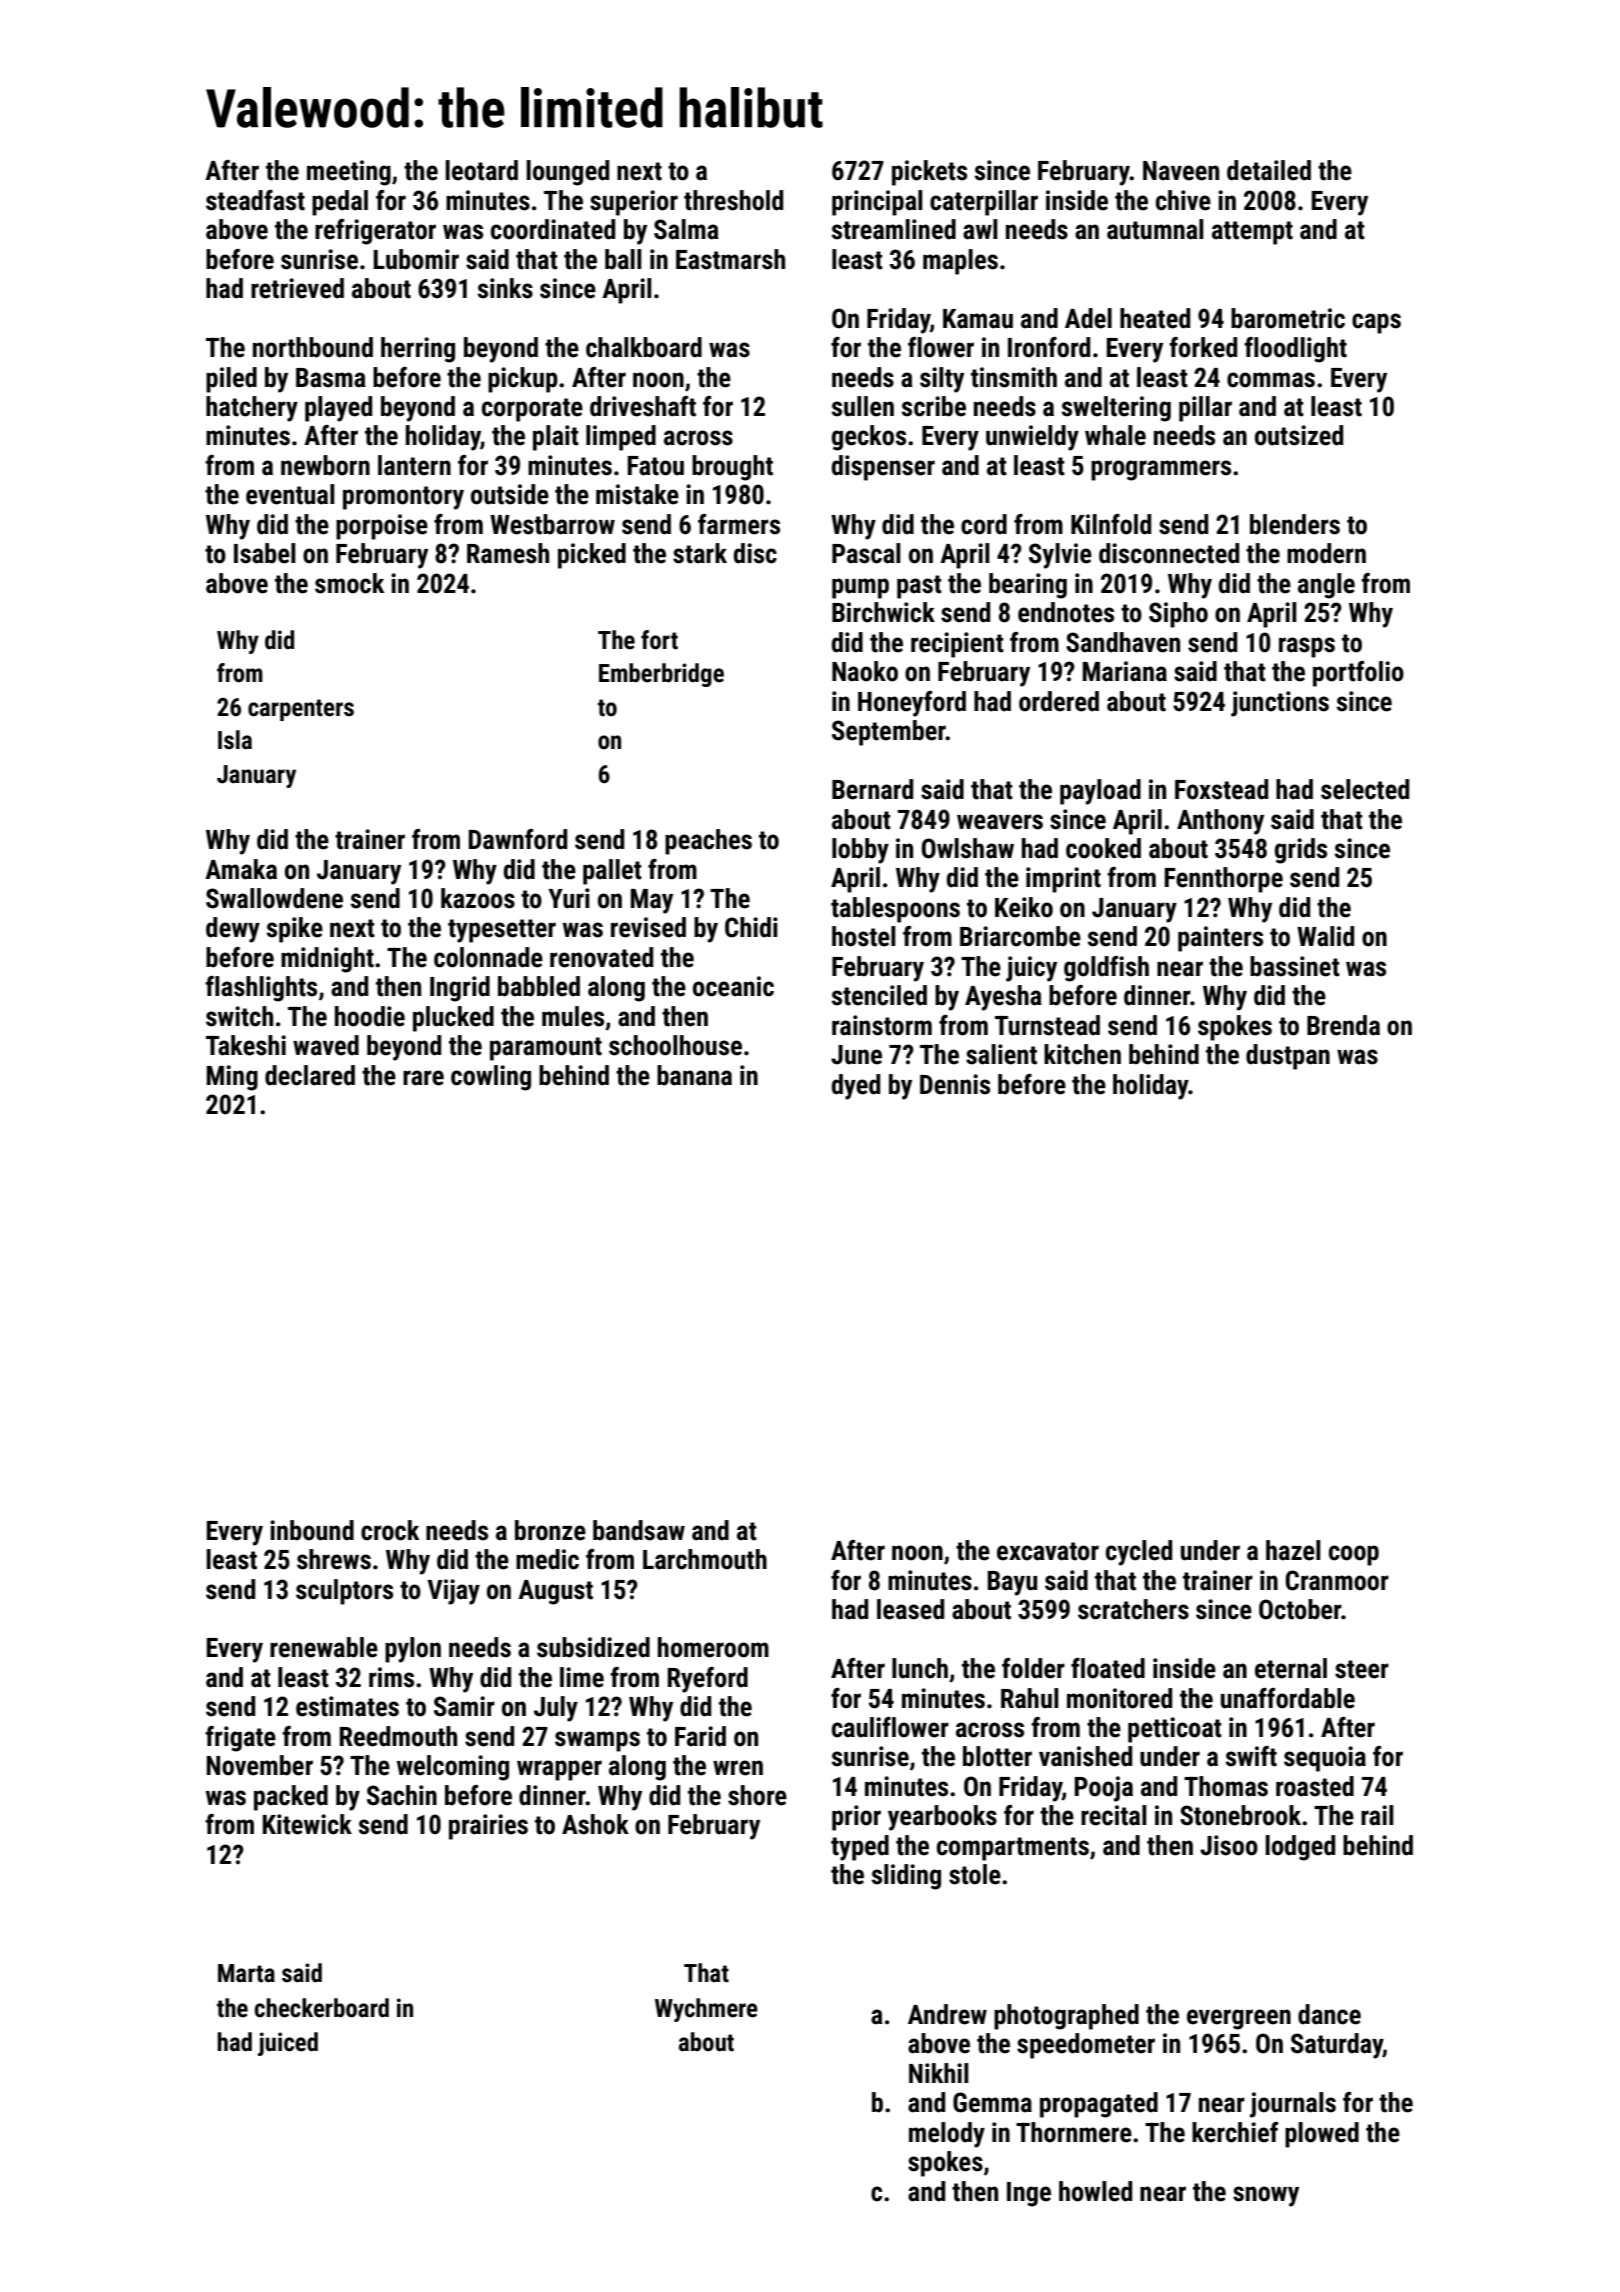 The height and width of the page is (2292, 1620). Describe the element at coordinates (713, 1647) in the page. I see `homeroom` at that location.
